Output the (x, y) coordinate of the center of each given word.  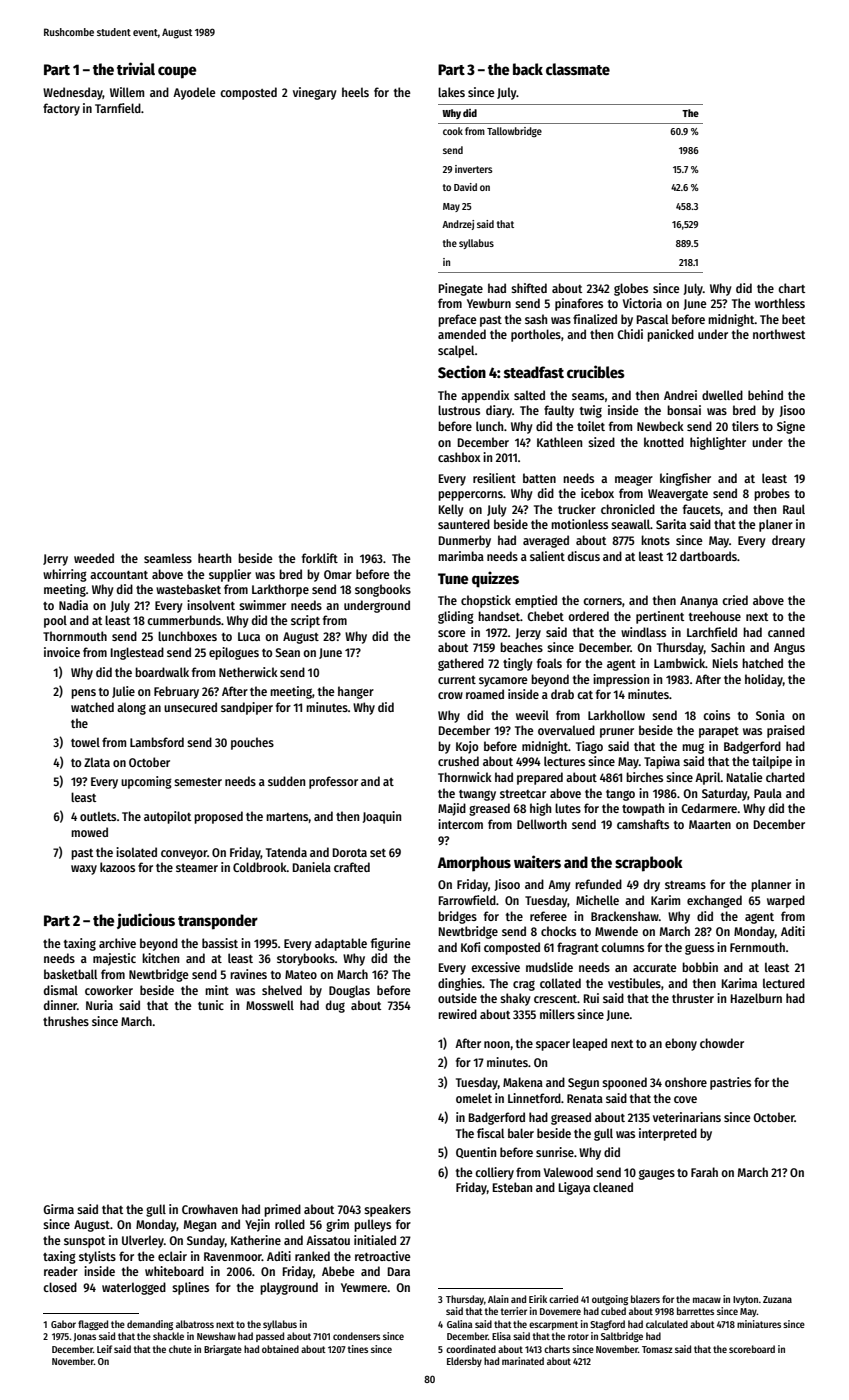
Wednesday (73, 93)
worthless (780, 303)
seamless (168, 558)
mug (693, 748)
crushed (458, 761)
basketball (70, 974)
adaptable (341, 944)
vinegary (315, 93)
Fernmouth (757, 947)
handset (499, 616)
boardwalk (162, 672)
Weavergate (678, 495)
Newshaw (216, 1336)
